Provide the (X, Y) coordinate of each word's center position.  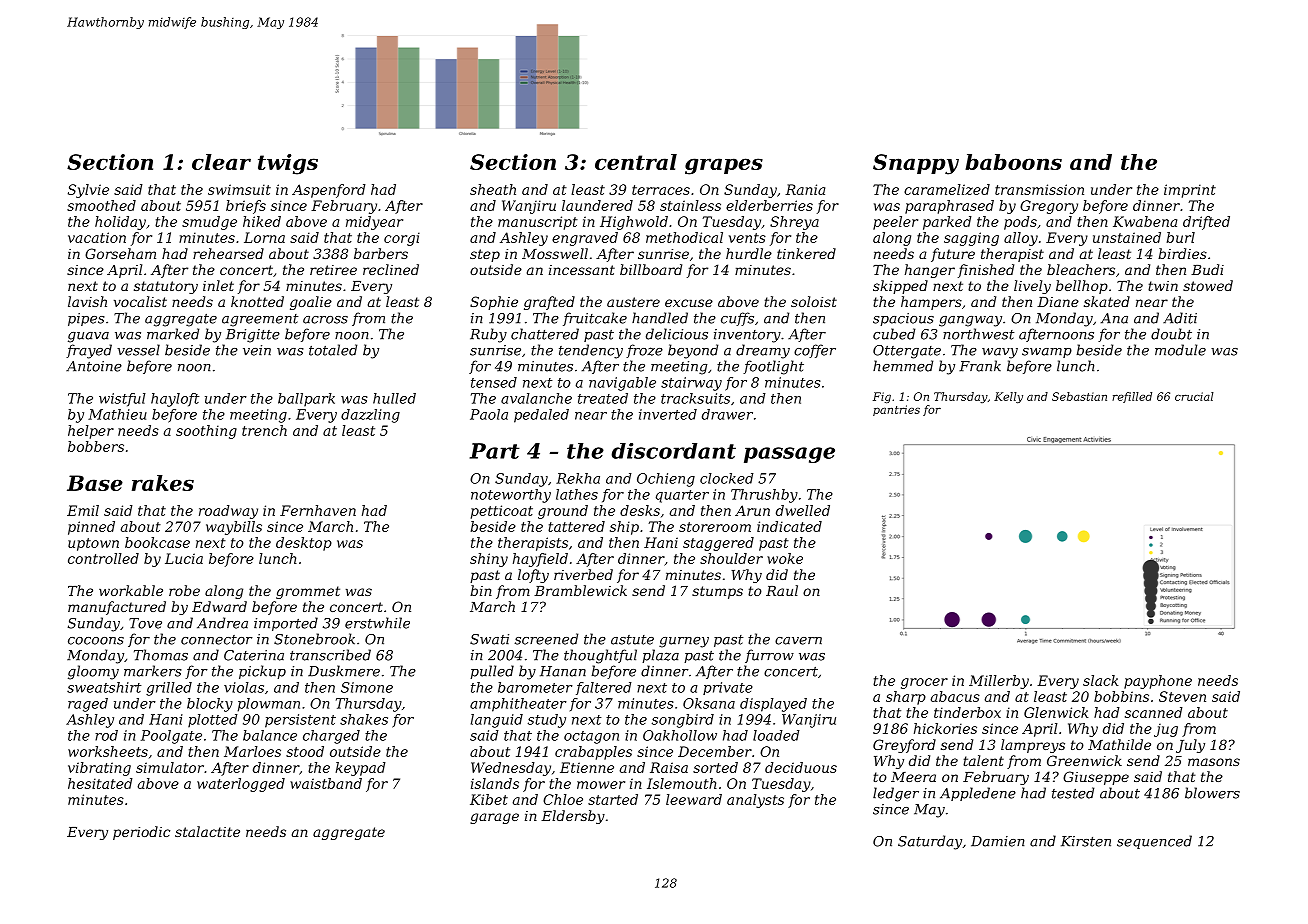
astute (632, 640)
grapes (724, 166)
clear (221, 162)
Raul (782, 590)
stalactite (207, 831)
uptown (93, 544)
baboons (1013, 162)
